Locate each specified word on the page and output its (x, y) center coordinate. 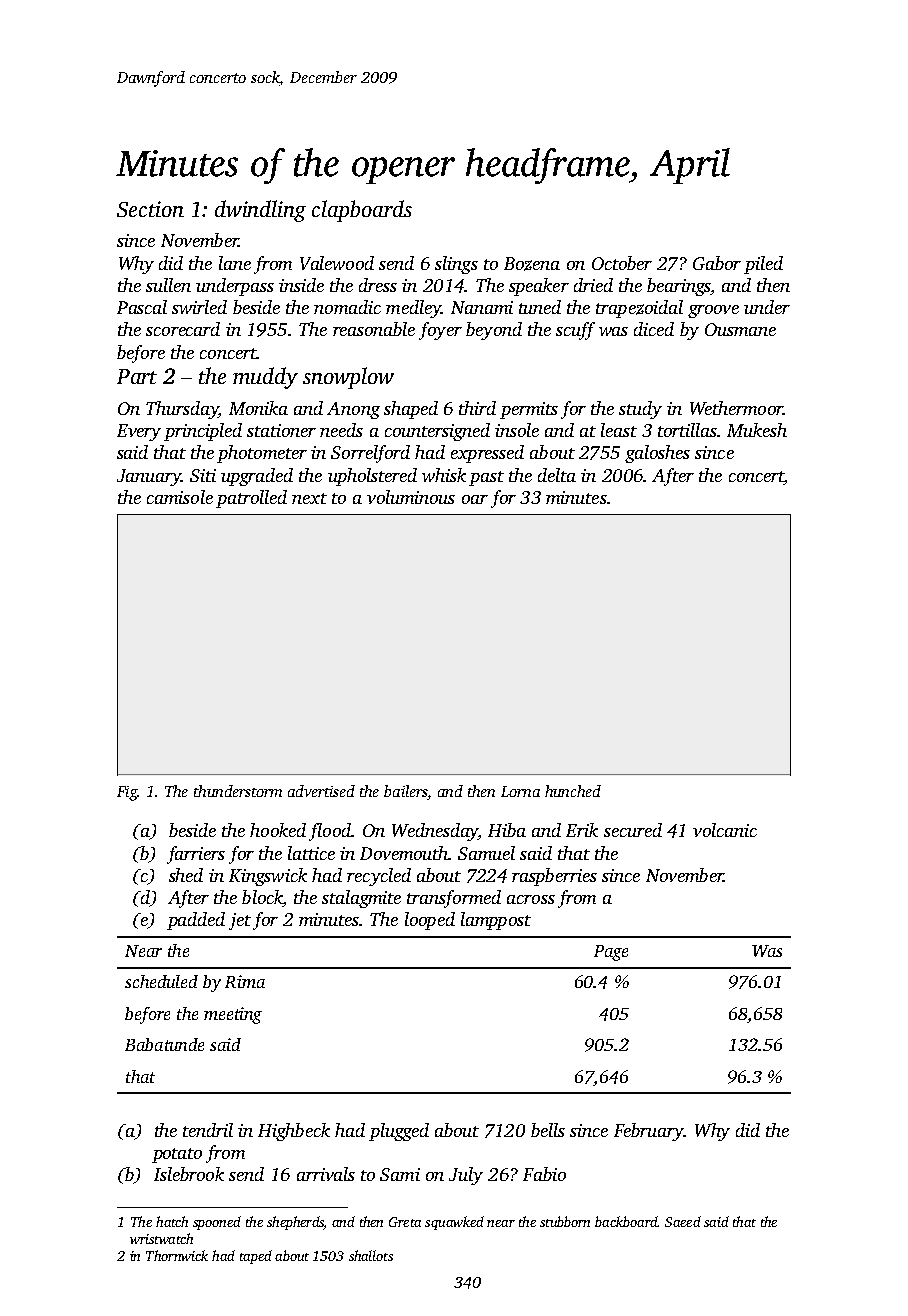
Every (139, 432)
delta (557, 475)
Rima (245, 981)
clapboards (362, 211)
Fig (127, 793)
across (531, 899)
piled (763, 265)
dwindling (260, 211)
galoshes (657, 454)
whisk (444, 475)
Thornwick (177, 1255)
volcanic (725, 830)
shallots (371, 1255)
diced (654, 329)
